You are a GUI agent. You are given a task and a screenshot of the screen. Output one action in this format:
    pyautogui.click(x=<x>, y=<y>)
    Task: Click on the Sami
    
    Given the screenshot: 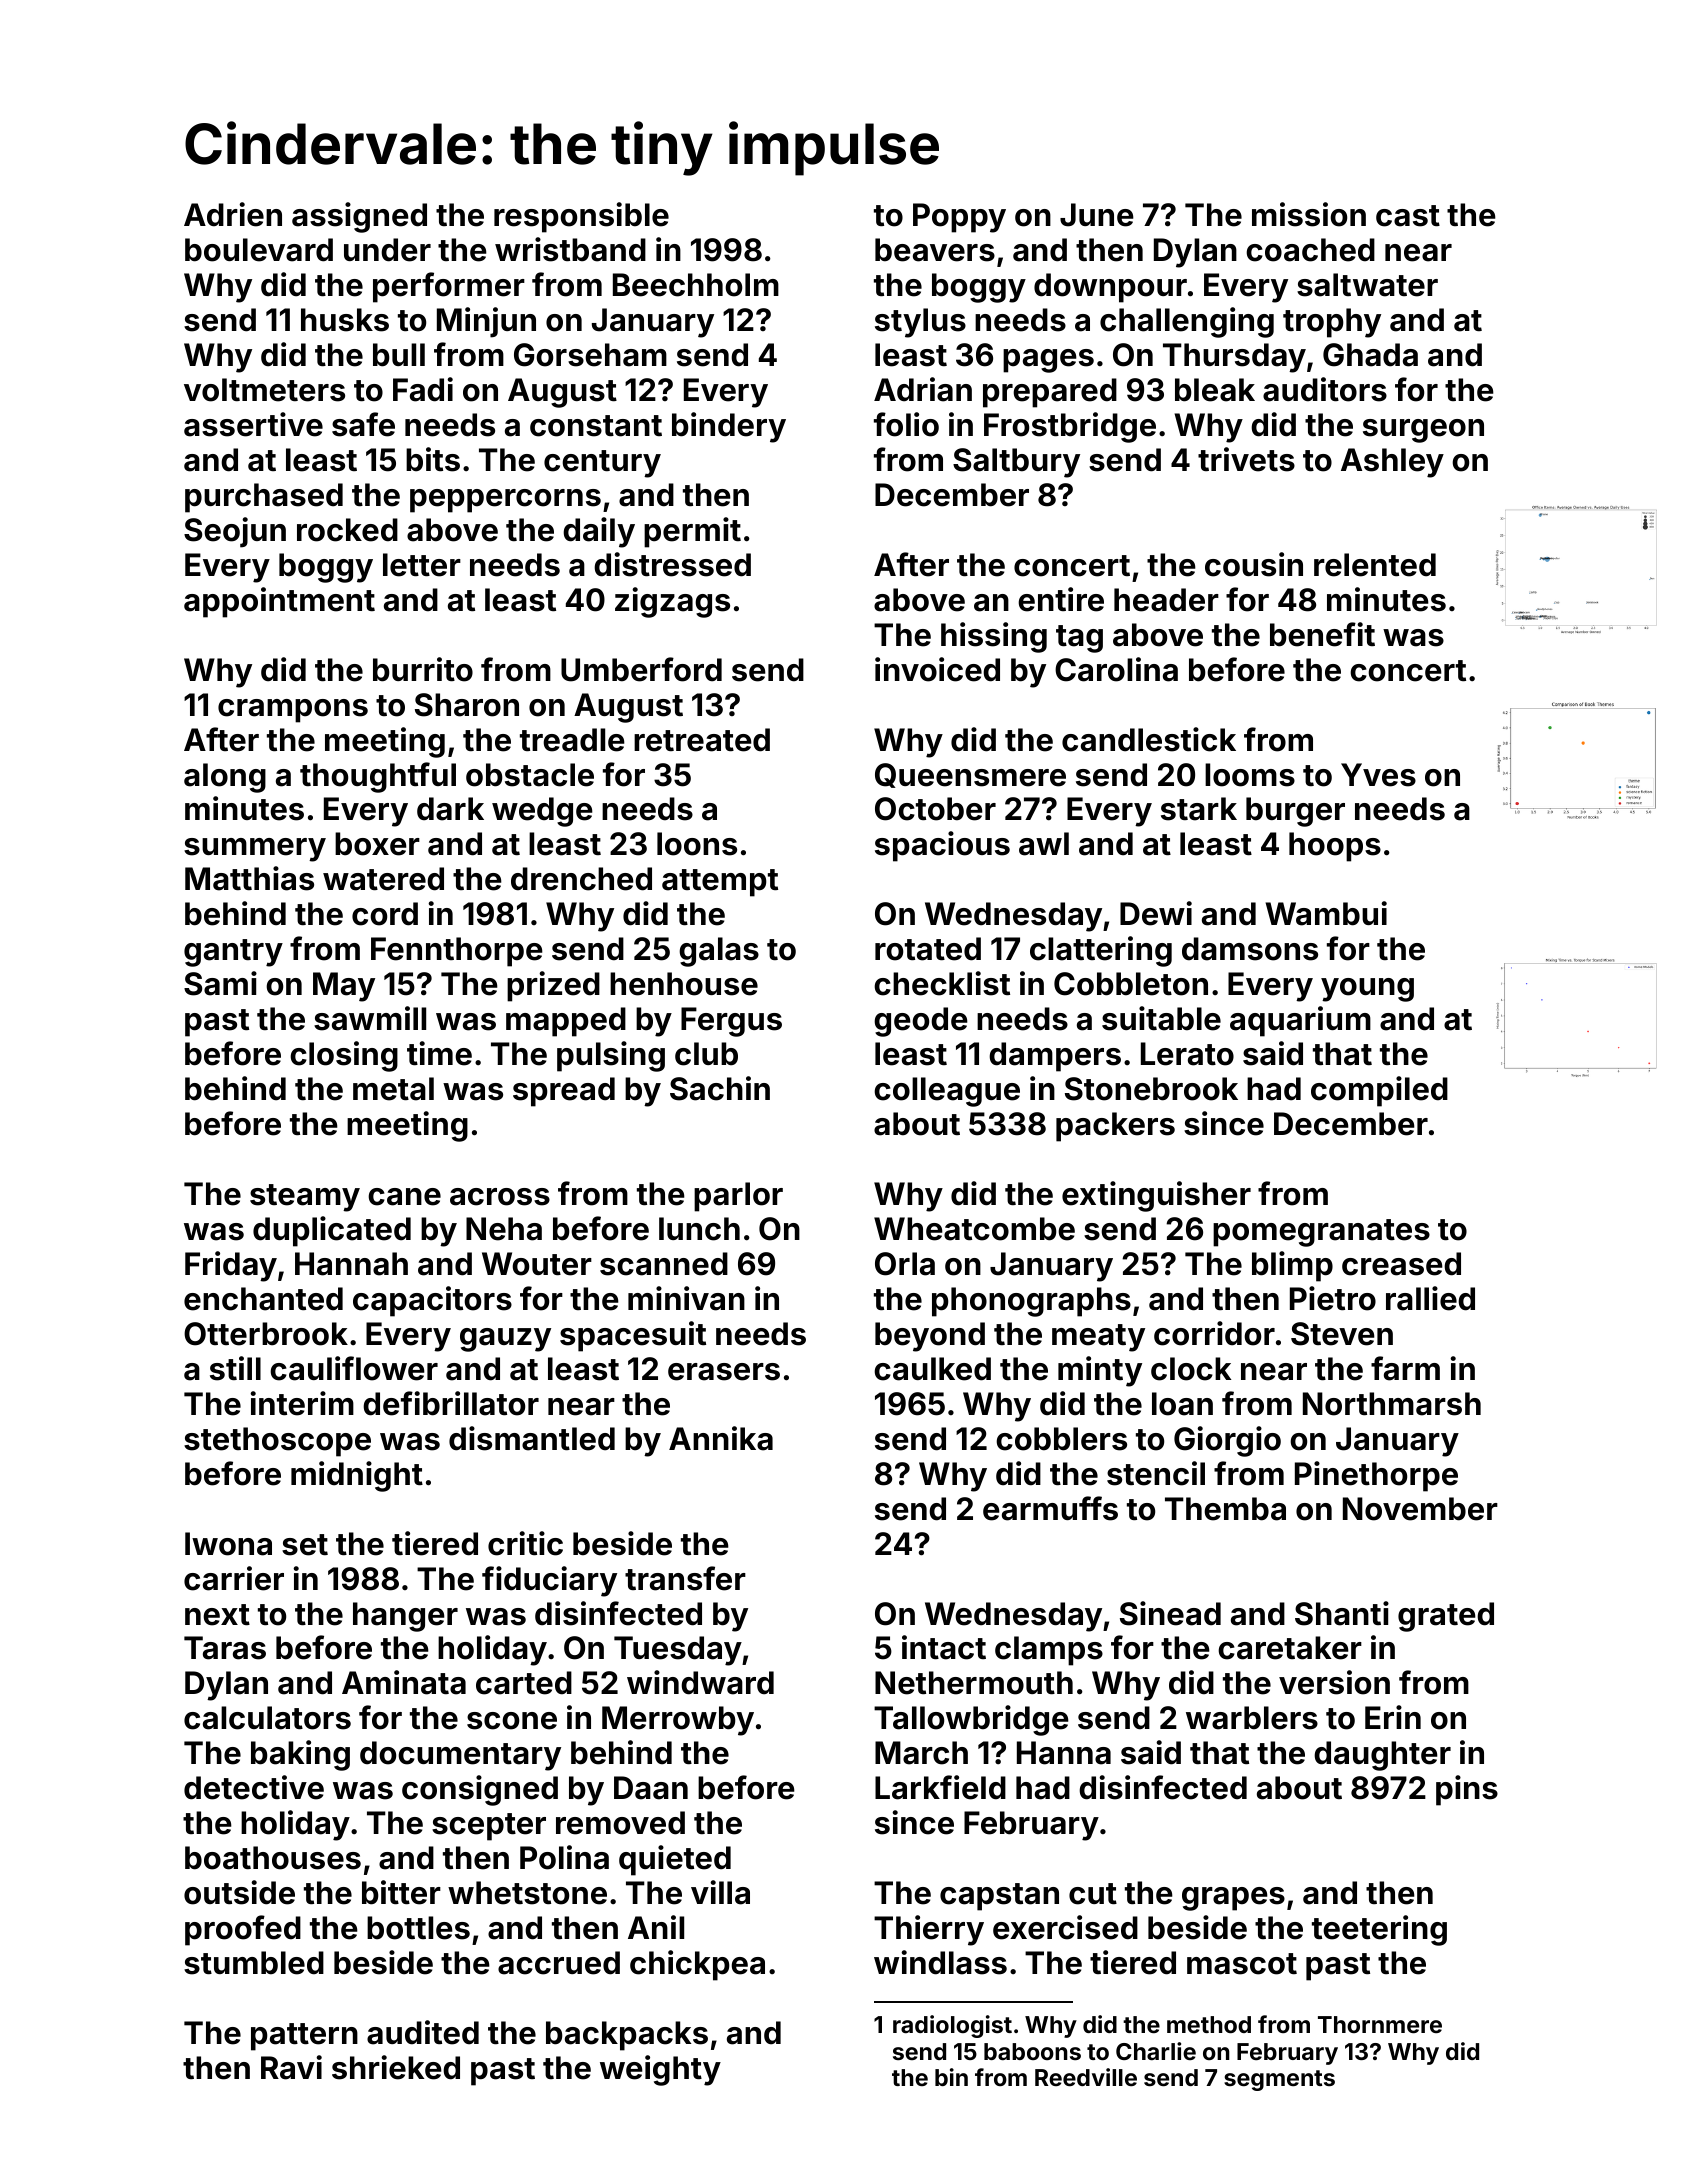 What is the action you would take?
    pyautogui.click(x=220, y=983)
